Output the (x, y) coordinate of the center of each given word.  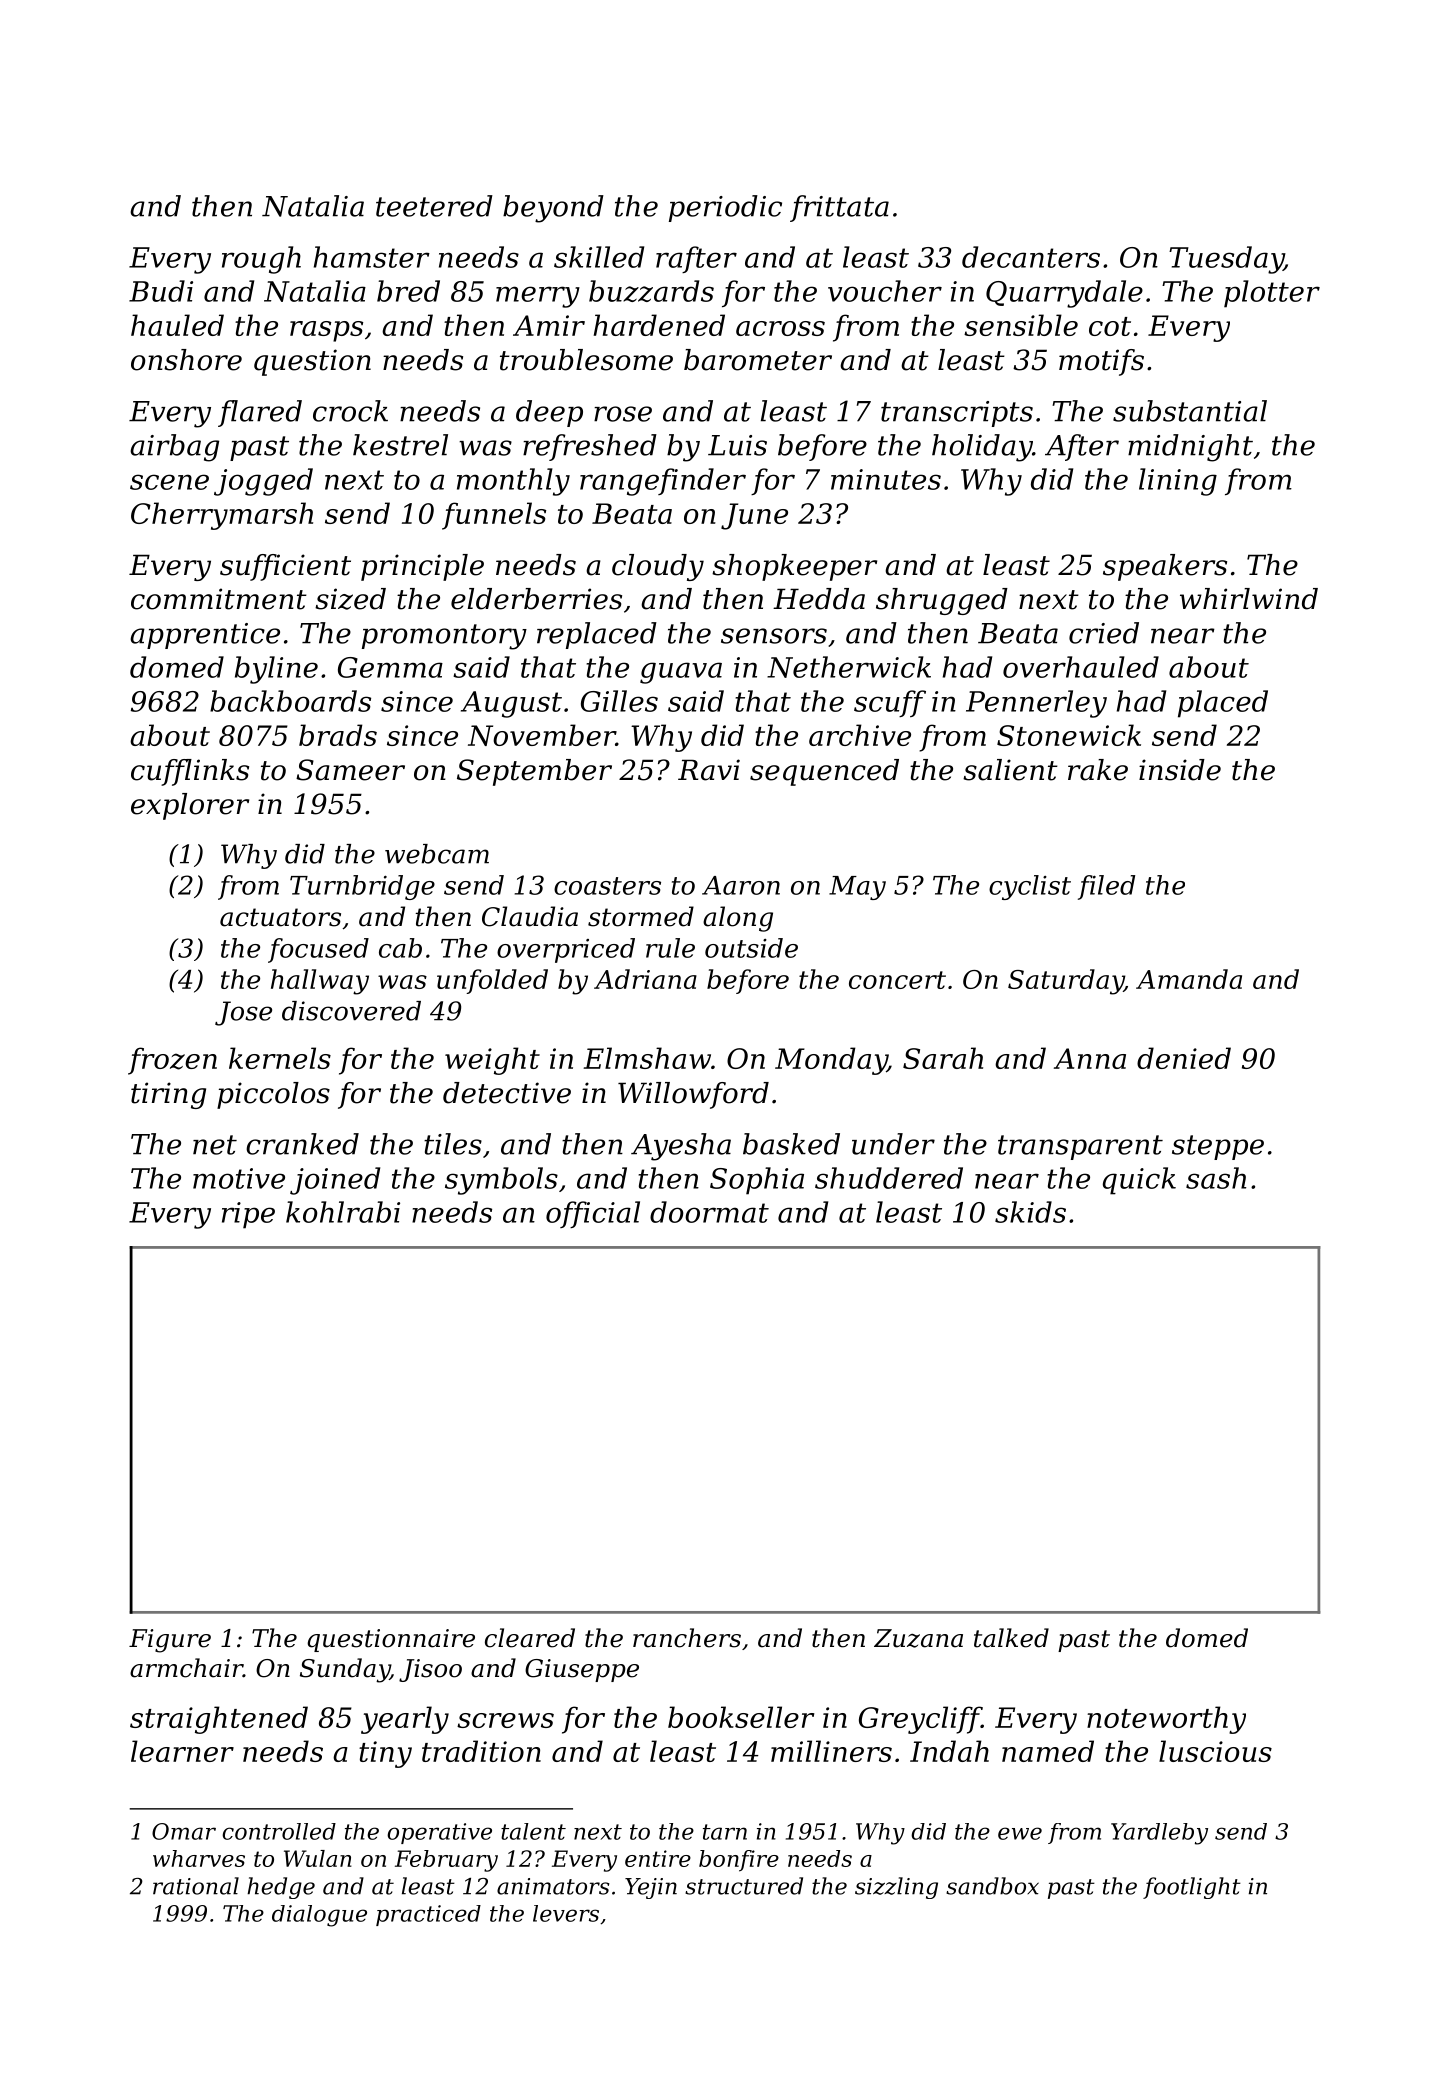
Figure (170, 1641)
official (593, 1214)
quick (1139, 1181)
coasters (607, 886)
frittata (839, 208)
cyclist (1030, 887)
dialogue (319, 1916)
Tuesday (1226, 260)
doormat (709, 1212)
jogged (263, 482)
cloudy (658, 567)
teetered (434, 206)
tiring (168, 1095)
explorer (190, 806)
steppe (1218, 1147)
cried (1104, 633)
